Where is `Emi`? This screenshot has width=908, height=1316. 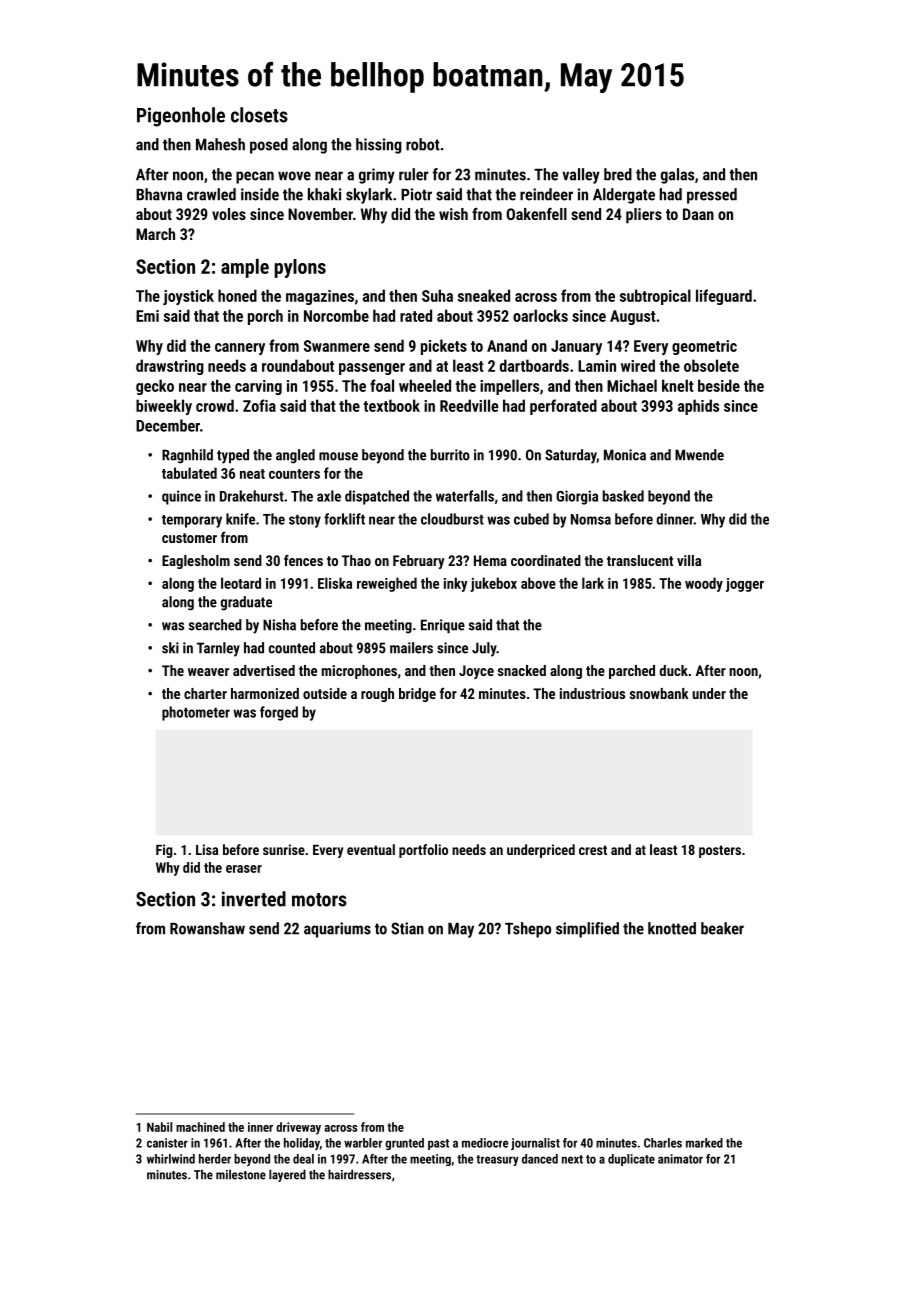
Emi is located at coordinates (147, 316).
